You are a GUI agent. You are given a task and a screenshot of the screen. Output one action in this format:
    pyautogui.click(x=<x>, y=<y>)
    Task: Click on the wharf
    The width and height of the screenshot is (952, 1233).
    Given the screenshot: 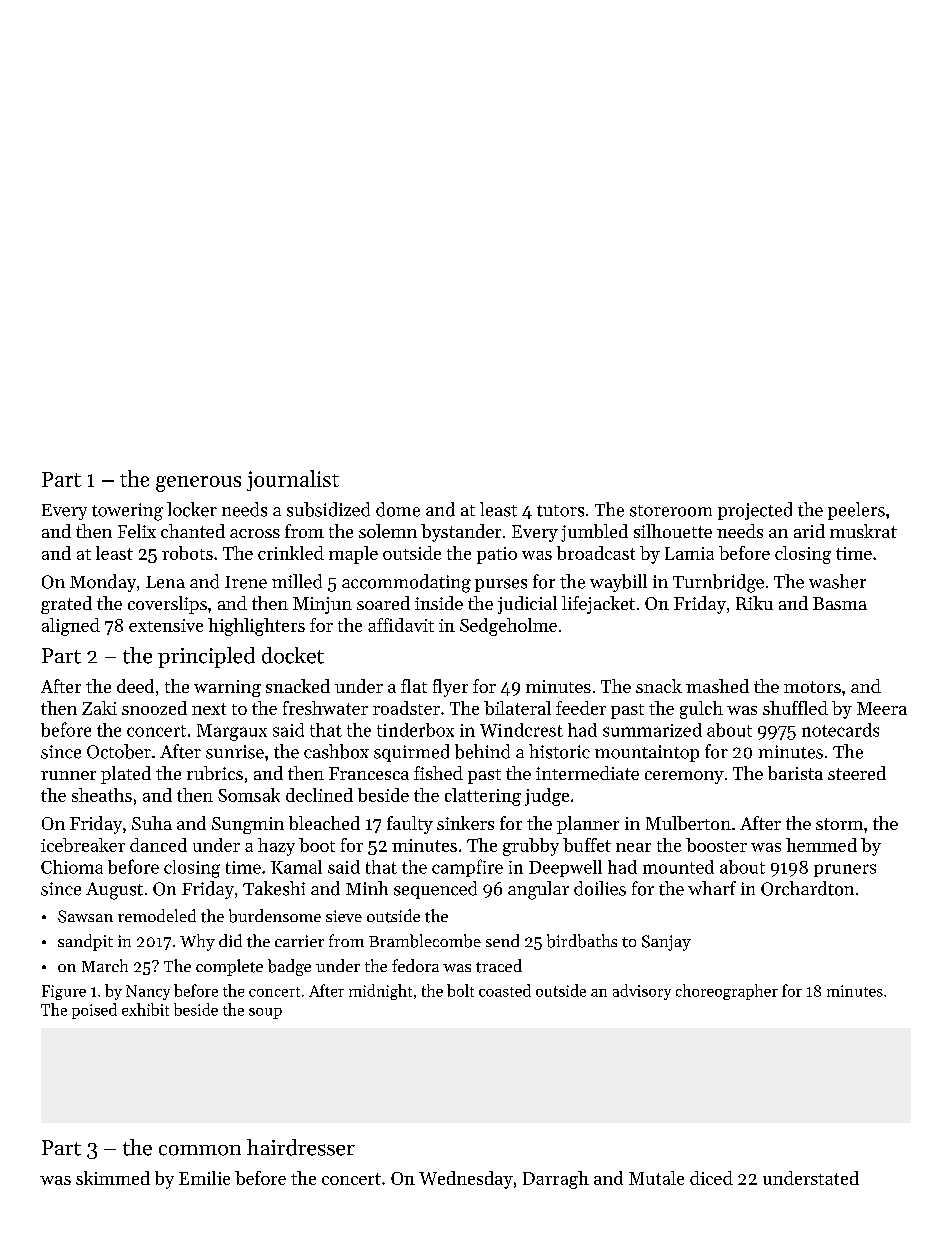 What is the action you would take?
    pyautogui.click(x=712, y=888)
